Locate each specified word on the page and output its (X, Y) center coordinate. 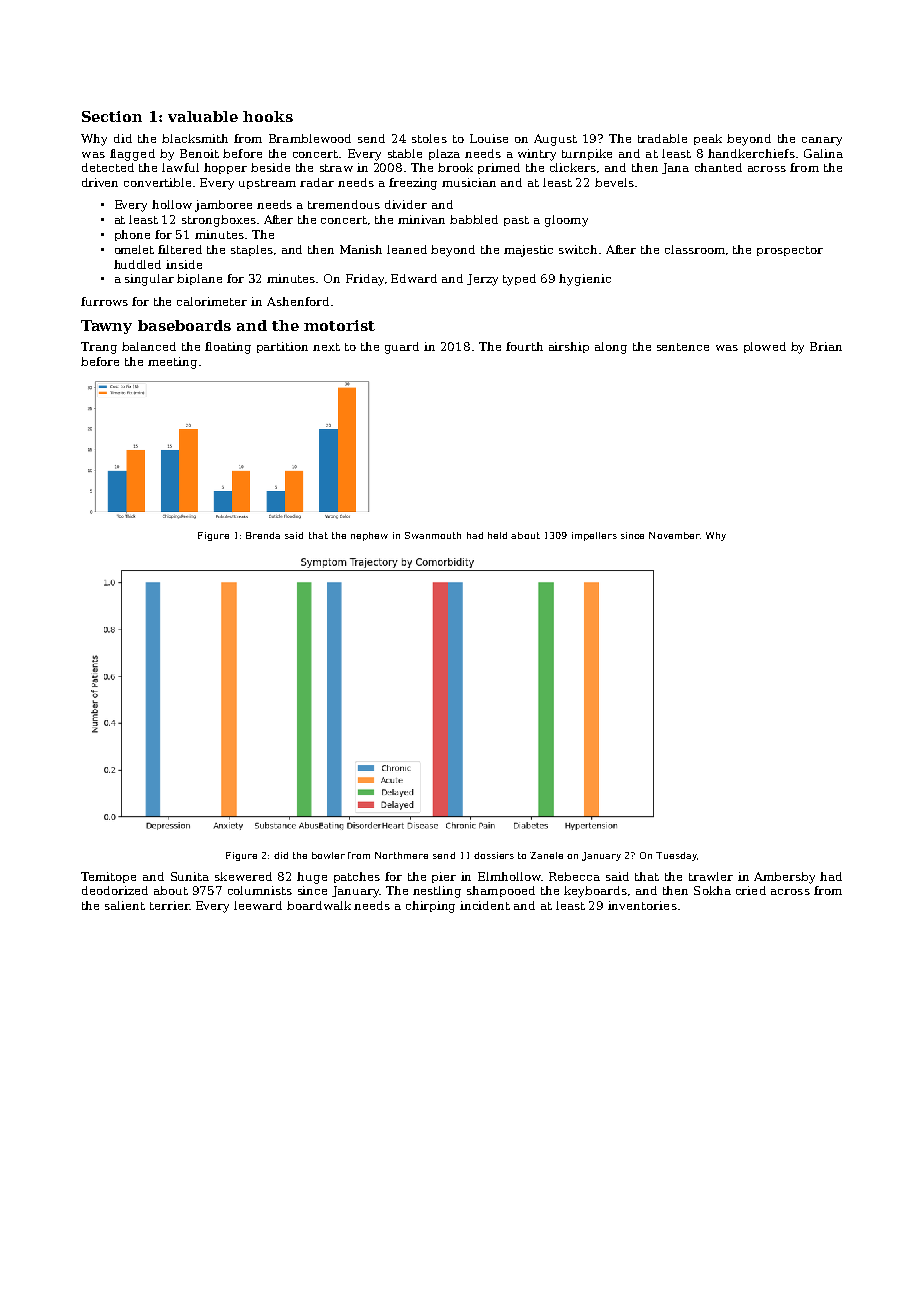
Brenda (263, 535)
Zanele (546, 855)
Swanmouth (433, 535)
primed (499, 168)
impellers (594, 536)
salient (125, 905)
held (497, 535)
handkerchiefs (751, 153)
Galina (823, 153)
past (516, 221)
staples (252, 250)
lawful (180, 167)
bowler (328, 855)
